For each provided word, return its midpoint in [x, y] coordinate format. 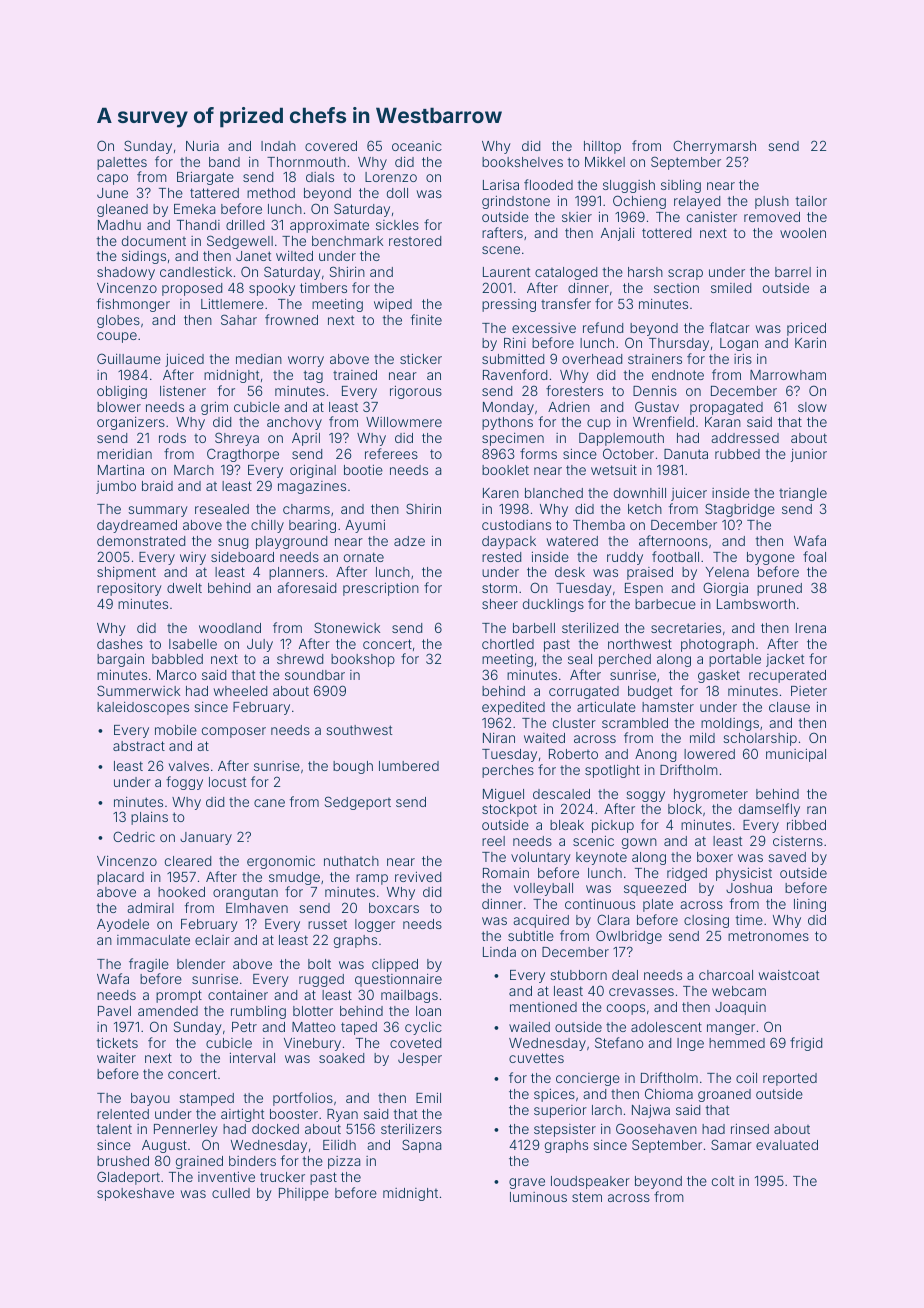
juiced [184, 360]
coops [626, 1009]
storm [499, 588]
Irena [811, 628]
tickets [117, 1042]
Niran [499, 737]
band [224, 162]
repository [129, 589]
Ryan [342, 1115]
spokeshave [135, 1194]
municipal [796, 755]
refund [603, 327]
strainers [655, 359]
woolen [803, 233]
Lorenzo [391, 177]
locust [227, 782]
